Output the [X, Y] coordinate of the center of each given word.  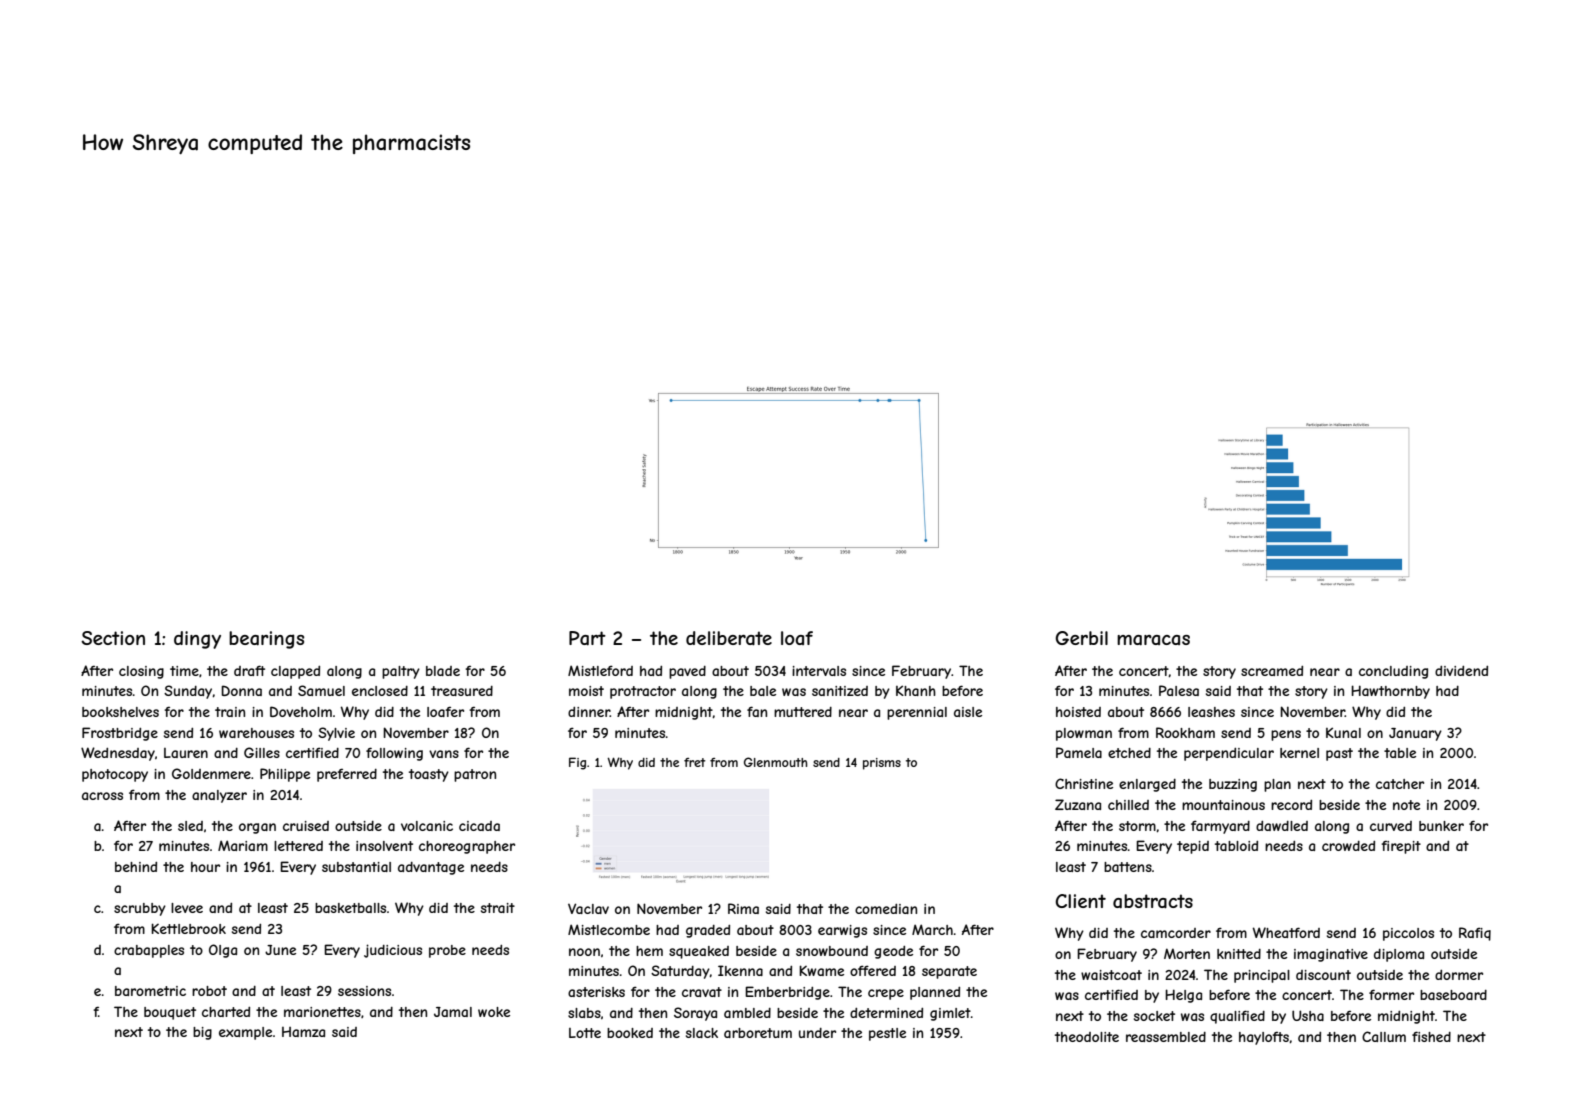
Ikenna [740, 970]
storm [1137, 826]
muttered [803, 712]
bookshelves [120, 712]
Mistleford [600, 670]
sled [190, 826]
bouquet [170, 1013]
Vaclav [588, 908]
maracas [1153, 640]
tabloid [1236, 846]
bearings [266, 640]
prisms [882, 764]
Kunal [1343, 732]
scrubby [140, 909]
